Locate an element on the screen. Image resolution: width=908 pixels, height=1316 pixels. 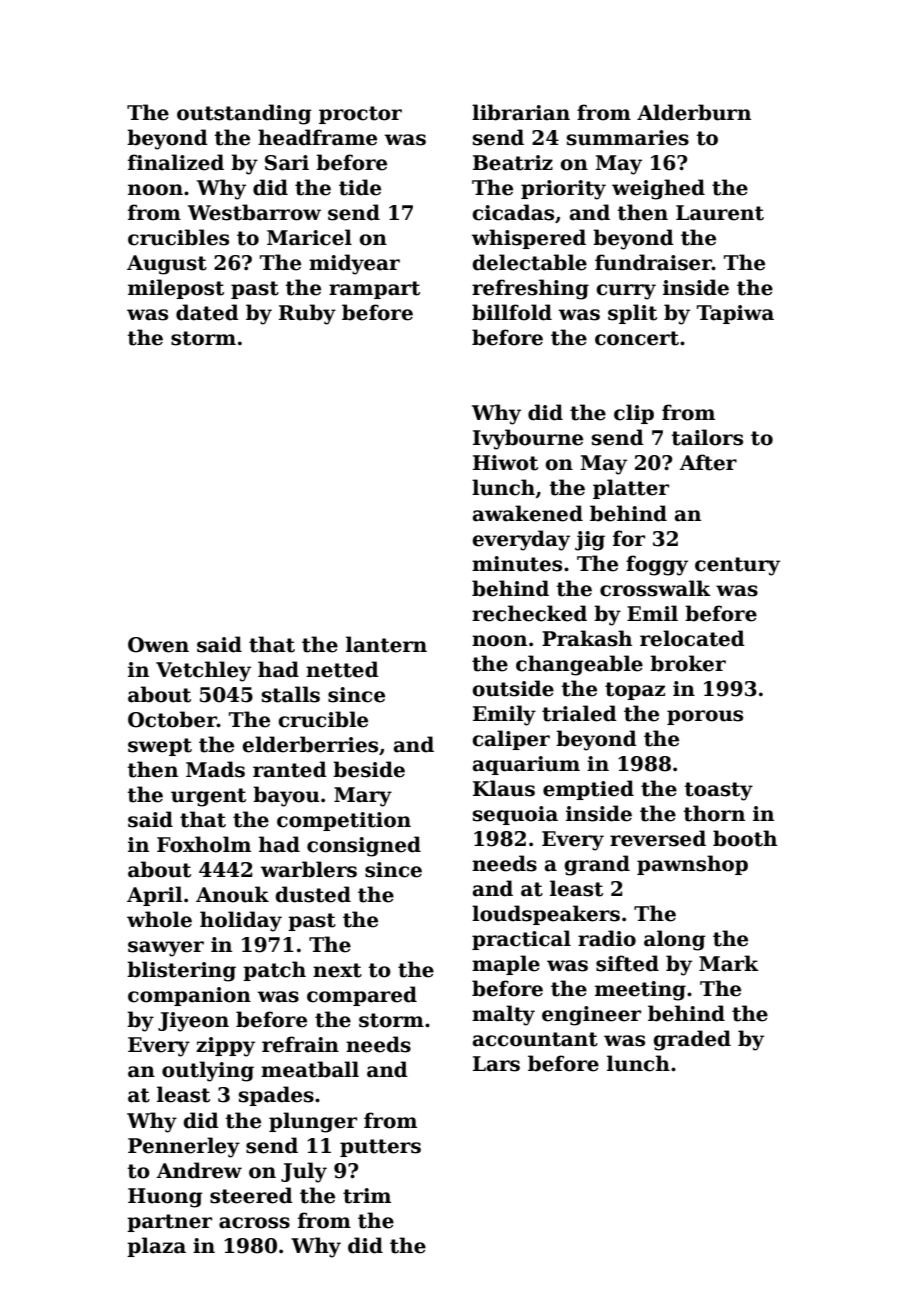
toasty is located at coordinates (718, 791).
